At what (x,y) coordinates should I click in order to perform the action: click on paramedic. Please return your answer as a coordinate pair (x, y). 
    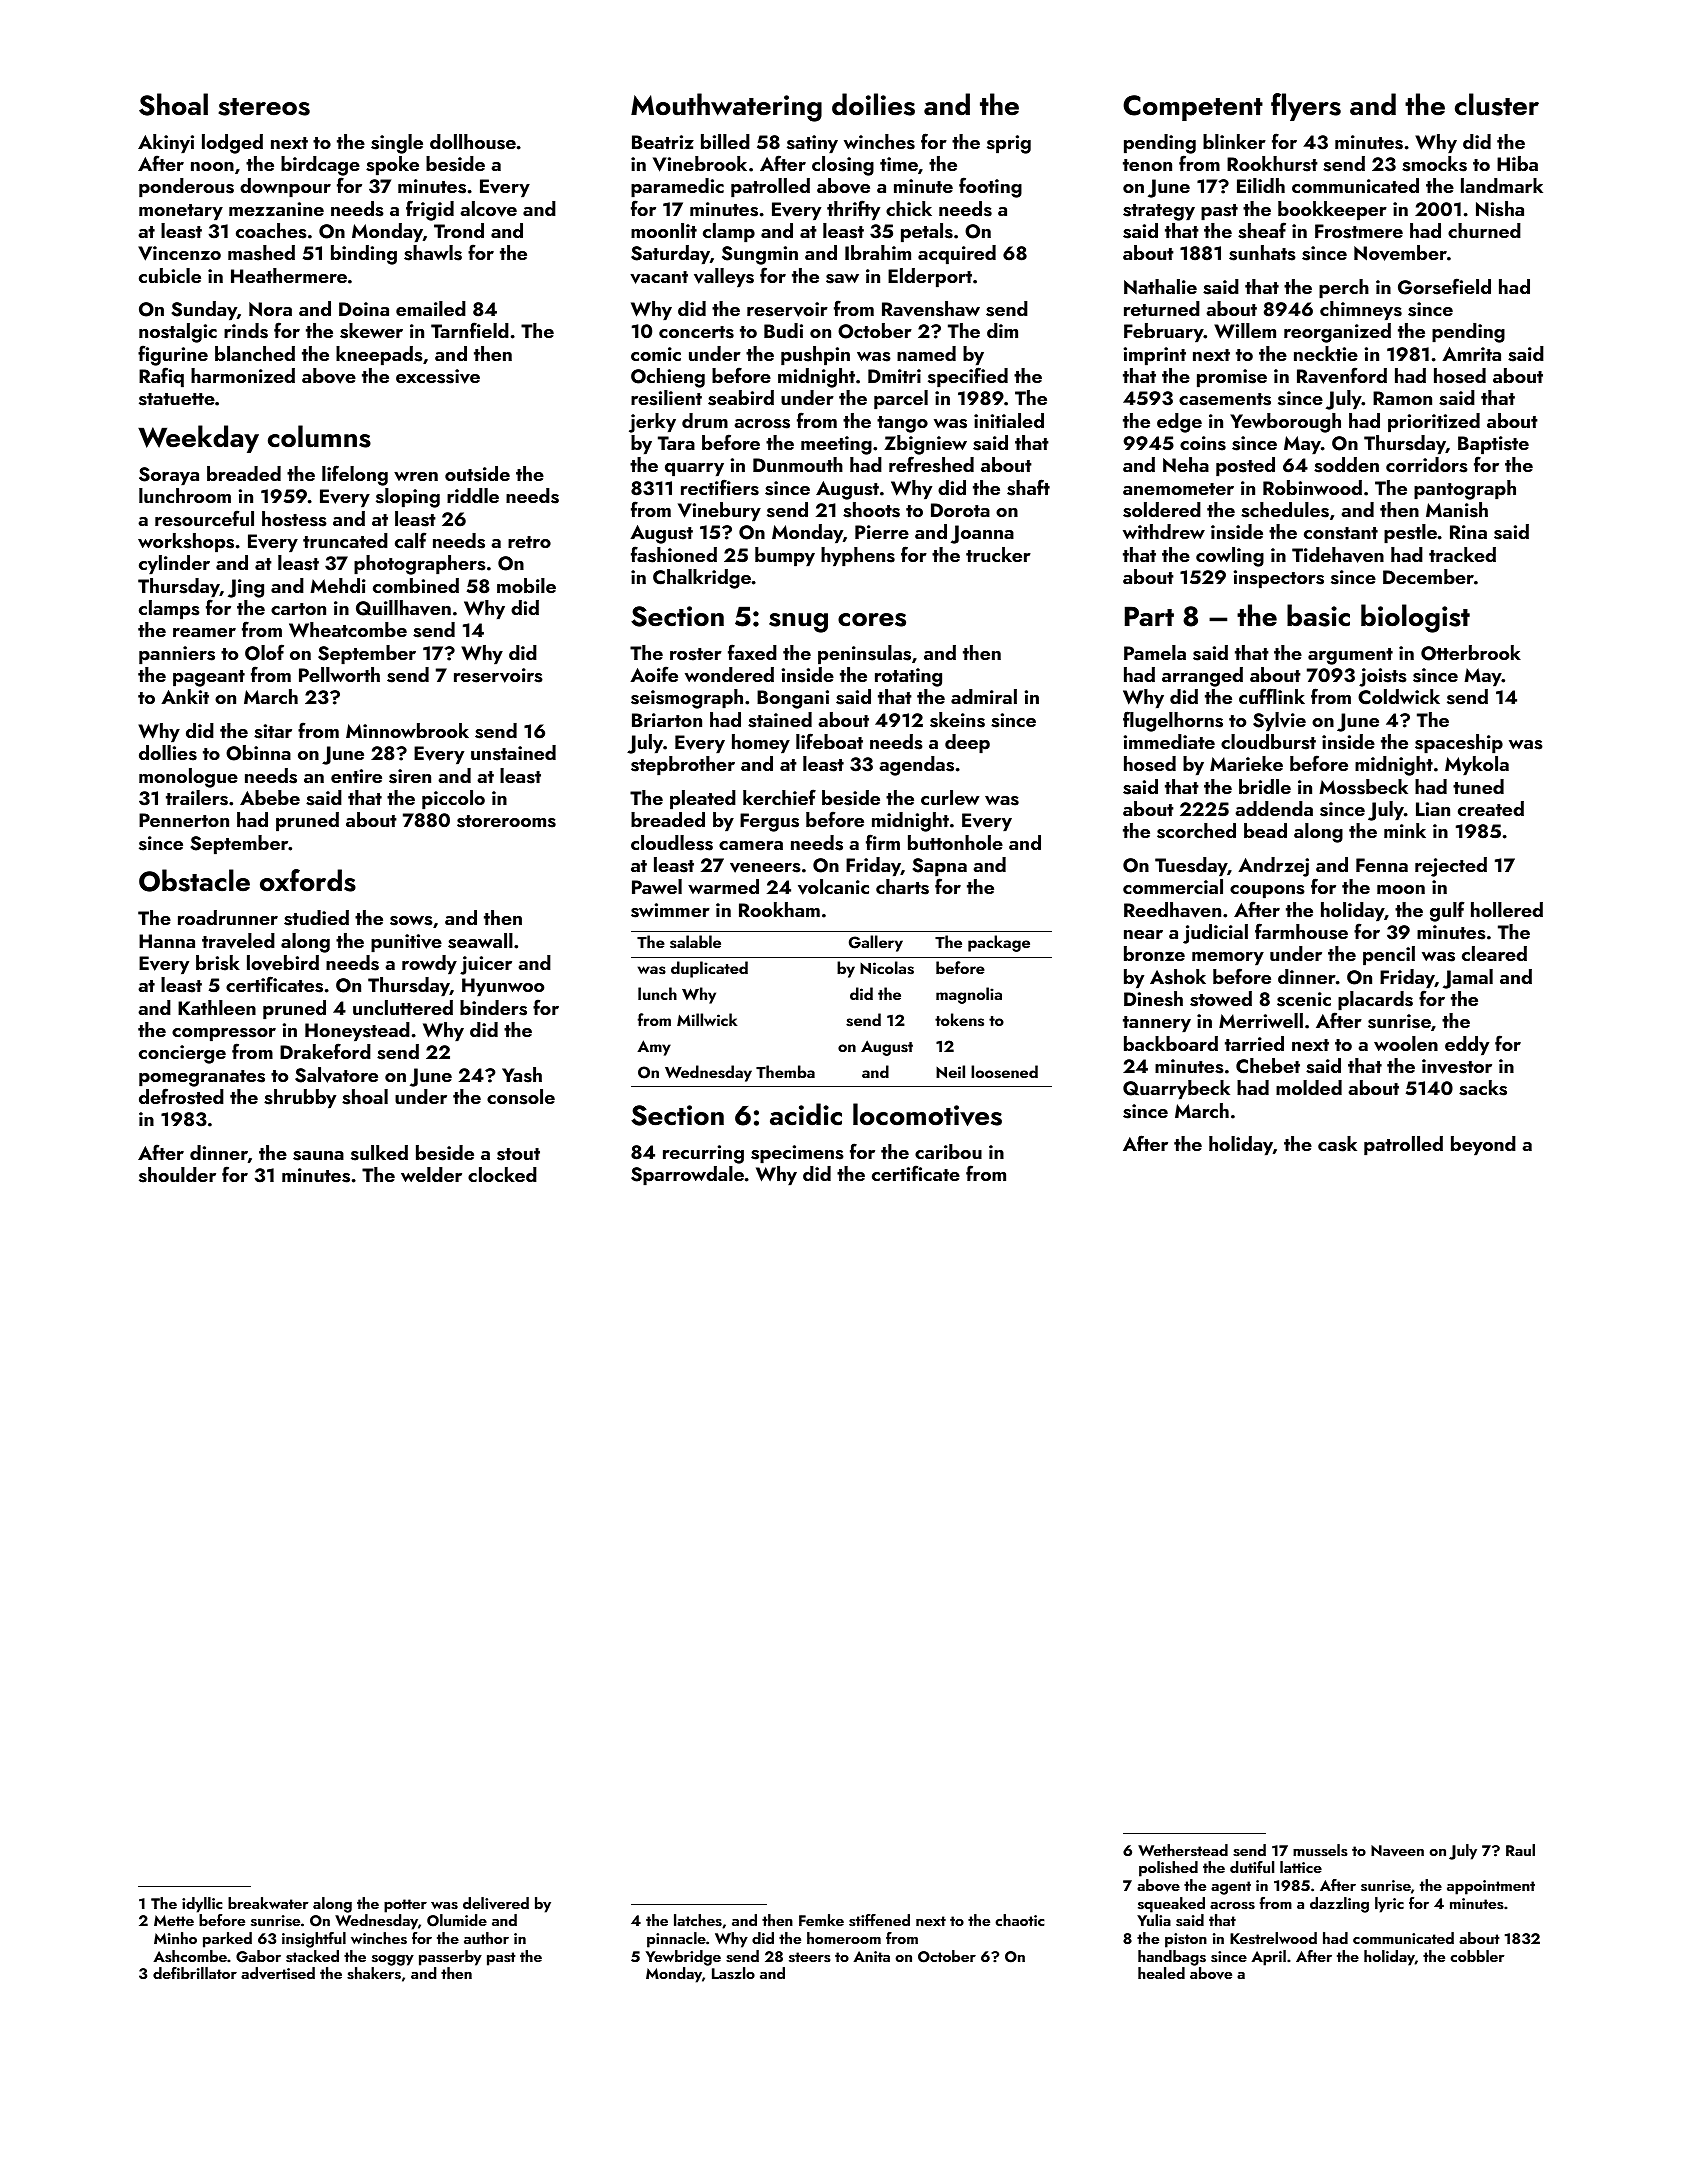
    Looking at the image, I should click on (677, 188).
